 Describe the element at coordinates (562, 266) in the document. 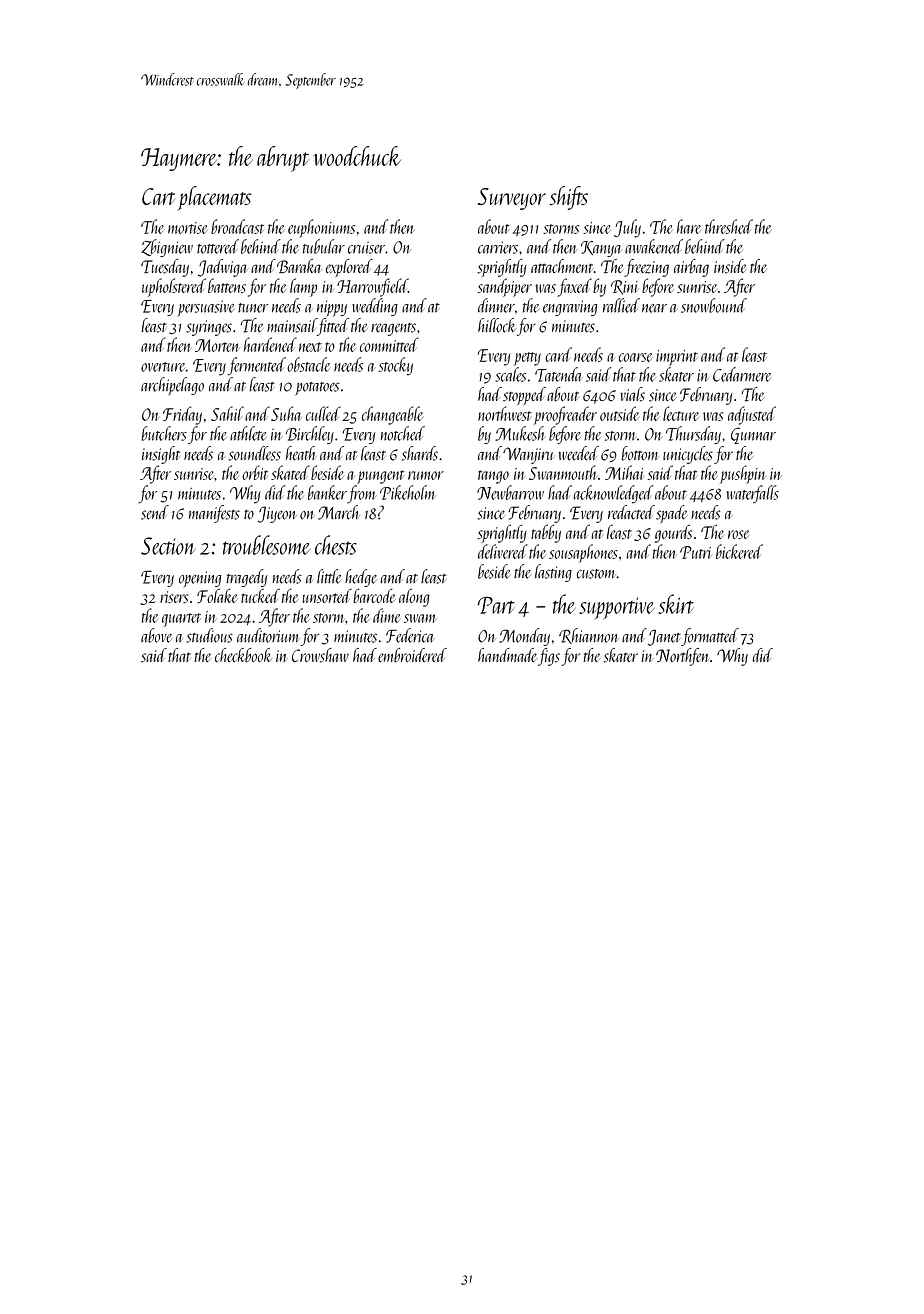

I see `attachment` at that location.
